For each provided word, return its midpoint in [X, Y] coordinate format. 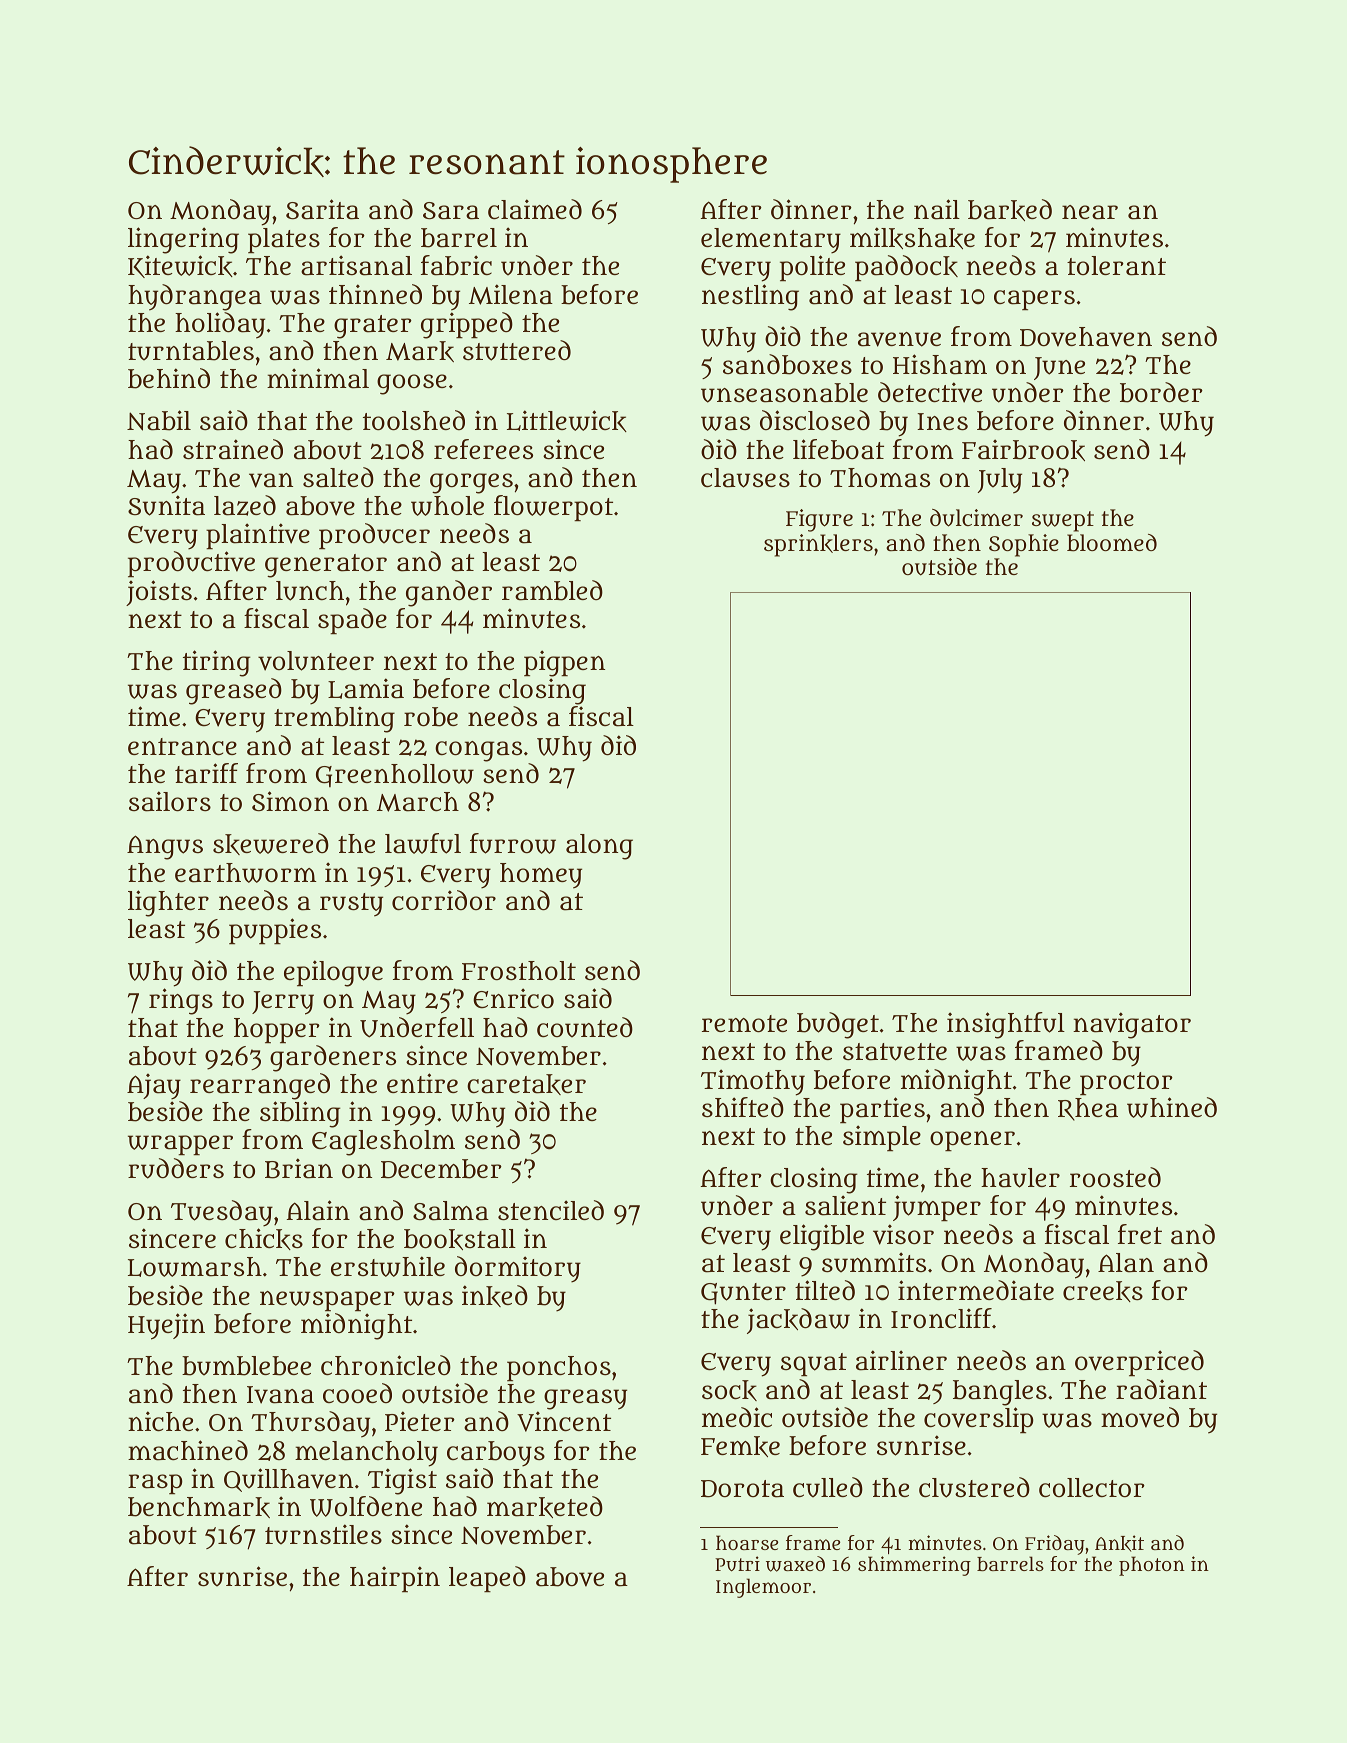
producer [374, 536]
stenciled [551, 1210]
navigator [1132, 1025]
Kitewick [180, 266]
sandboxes [787, 364]
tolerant [1116, 266]
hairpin [395, 1579]
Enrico [513, 998]
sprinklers [818, 545]
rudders [176, 1168]
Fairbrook [1023, 450]
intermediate [976, 1290]
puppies [275, 931]
